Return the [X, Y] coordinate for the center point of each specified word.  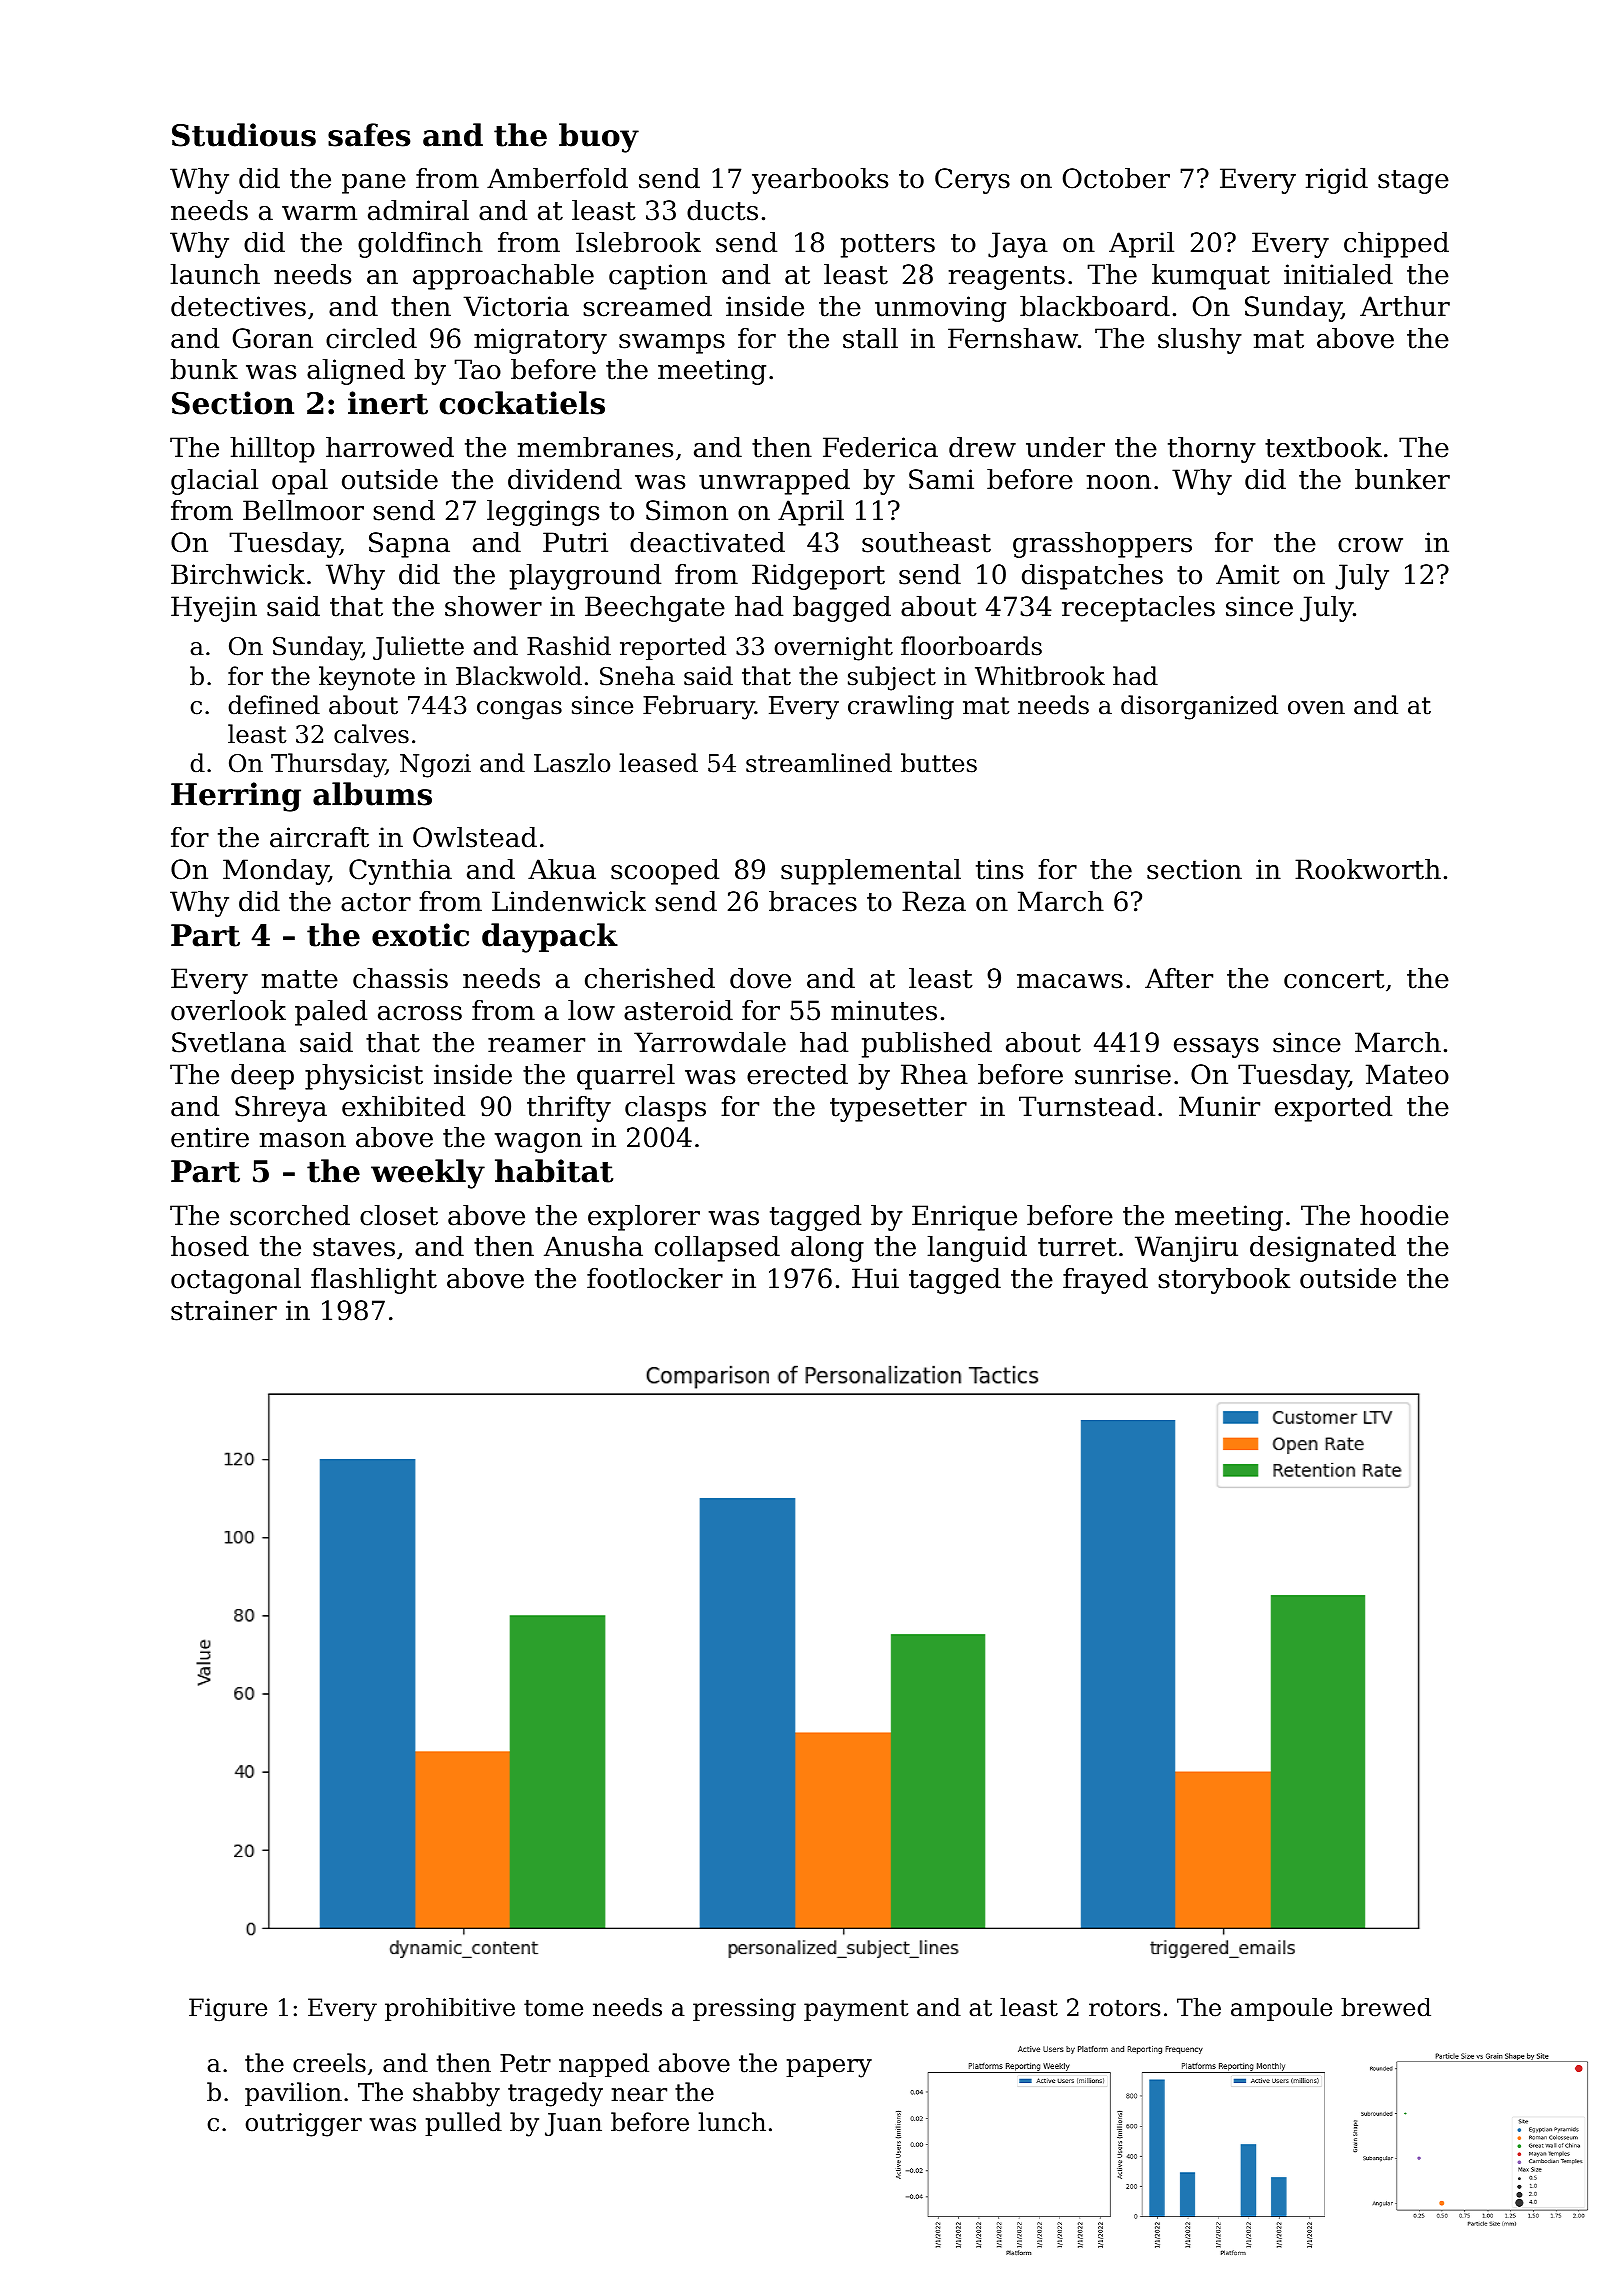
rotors [1125, 2008]
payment [856, 2010]
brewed [1386, 2007]
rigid [1337, 181]
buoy [599, 138]
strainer [224, 1310]
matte [300, 979]
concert [1334, 979]
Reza [934, 901]
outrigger [303, 2125]
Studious [244, 135]
